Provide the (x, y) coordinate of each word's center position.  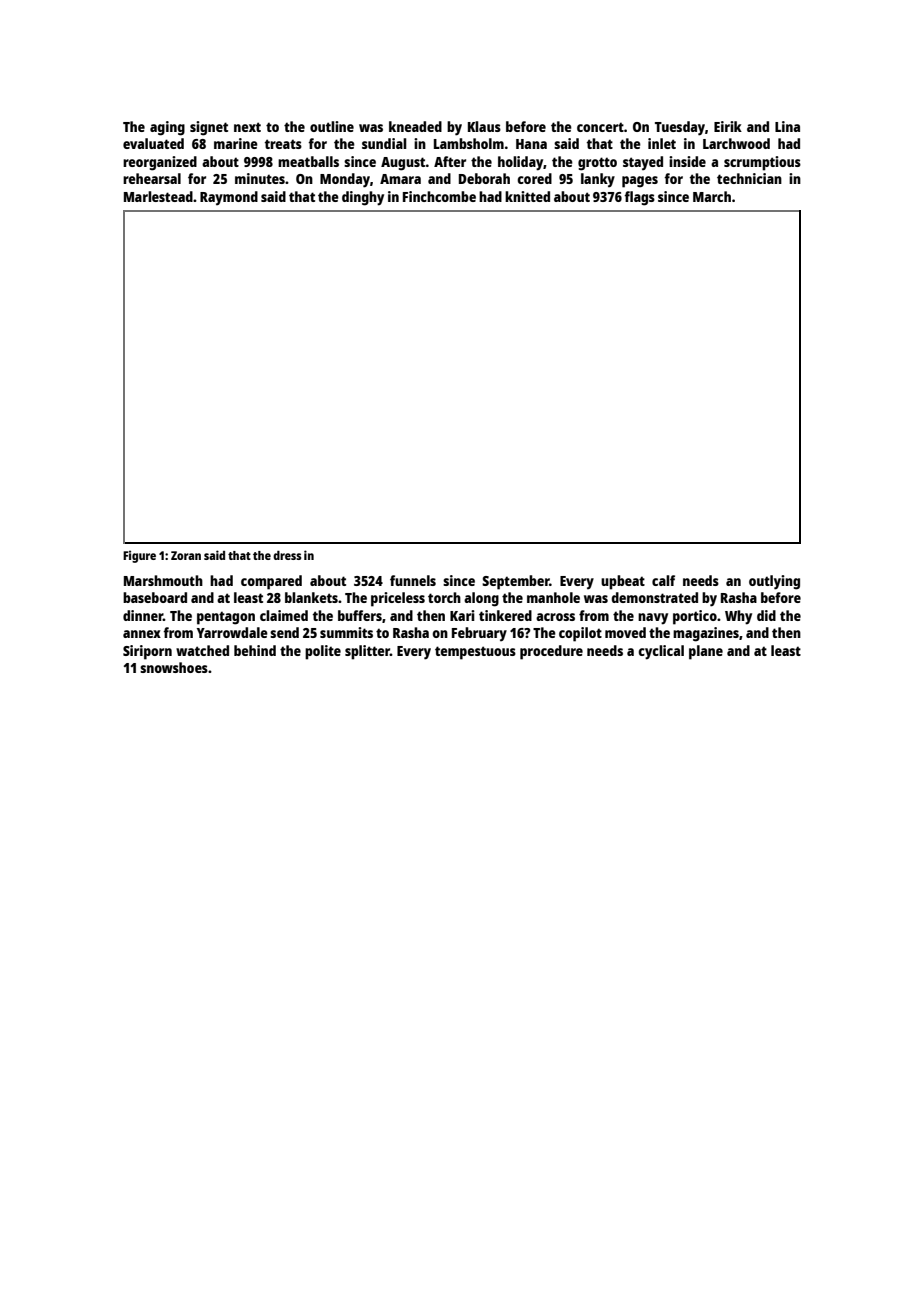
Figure (139, 556)
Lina (787, 126)
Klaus (484, 126)
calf (663, 580)
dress (287, 555)
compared (271, 582)
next (247, 127)
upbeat (623, 582)
